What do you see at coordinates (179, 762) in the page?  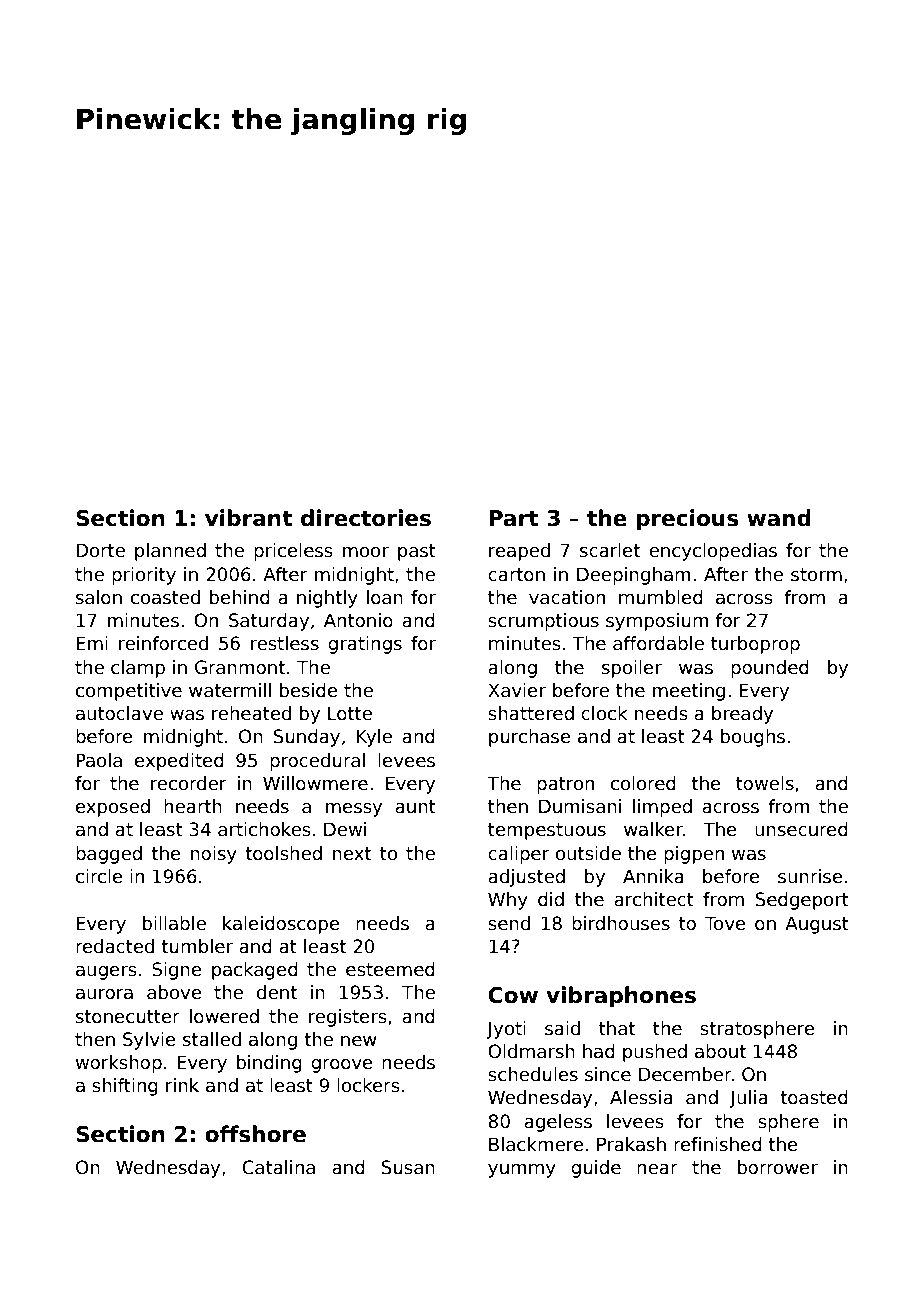 I see `expedited` at bounding box center [179, 762].
